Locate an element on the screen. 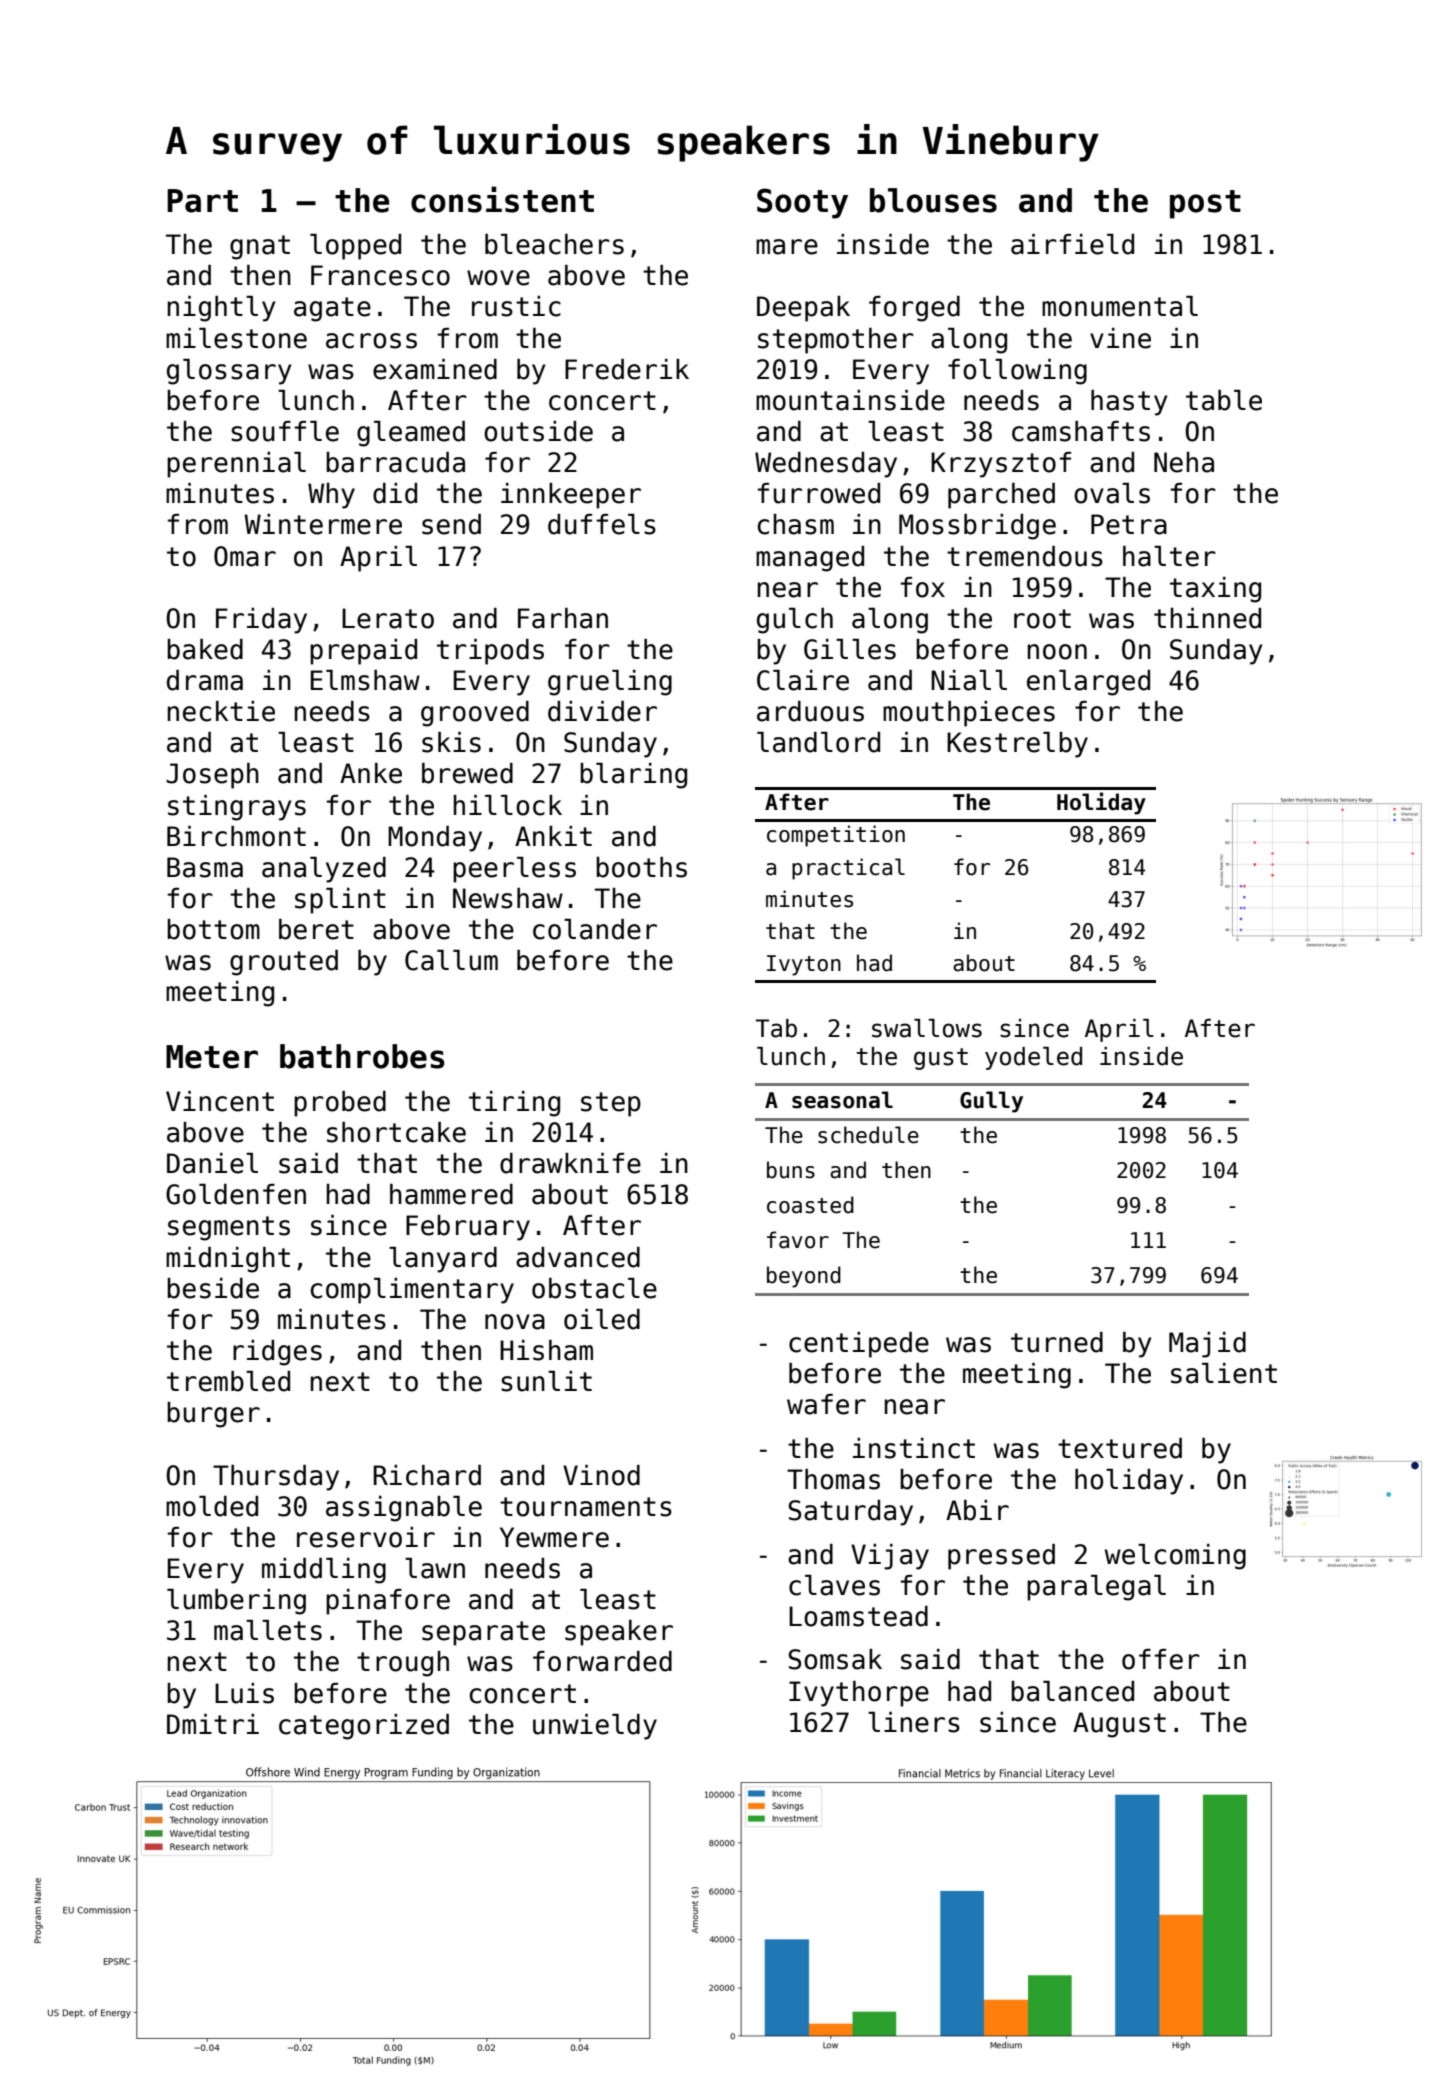 The height and width of the screenshot is (2100, 1450). halter is located at coordinates (1169, 556).
